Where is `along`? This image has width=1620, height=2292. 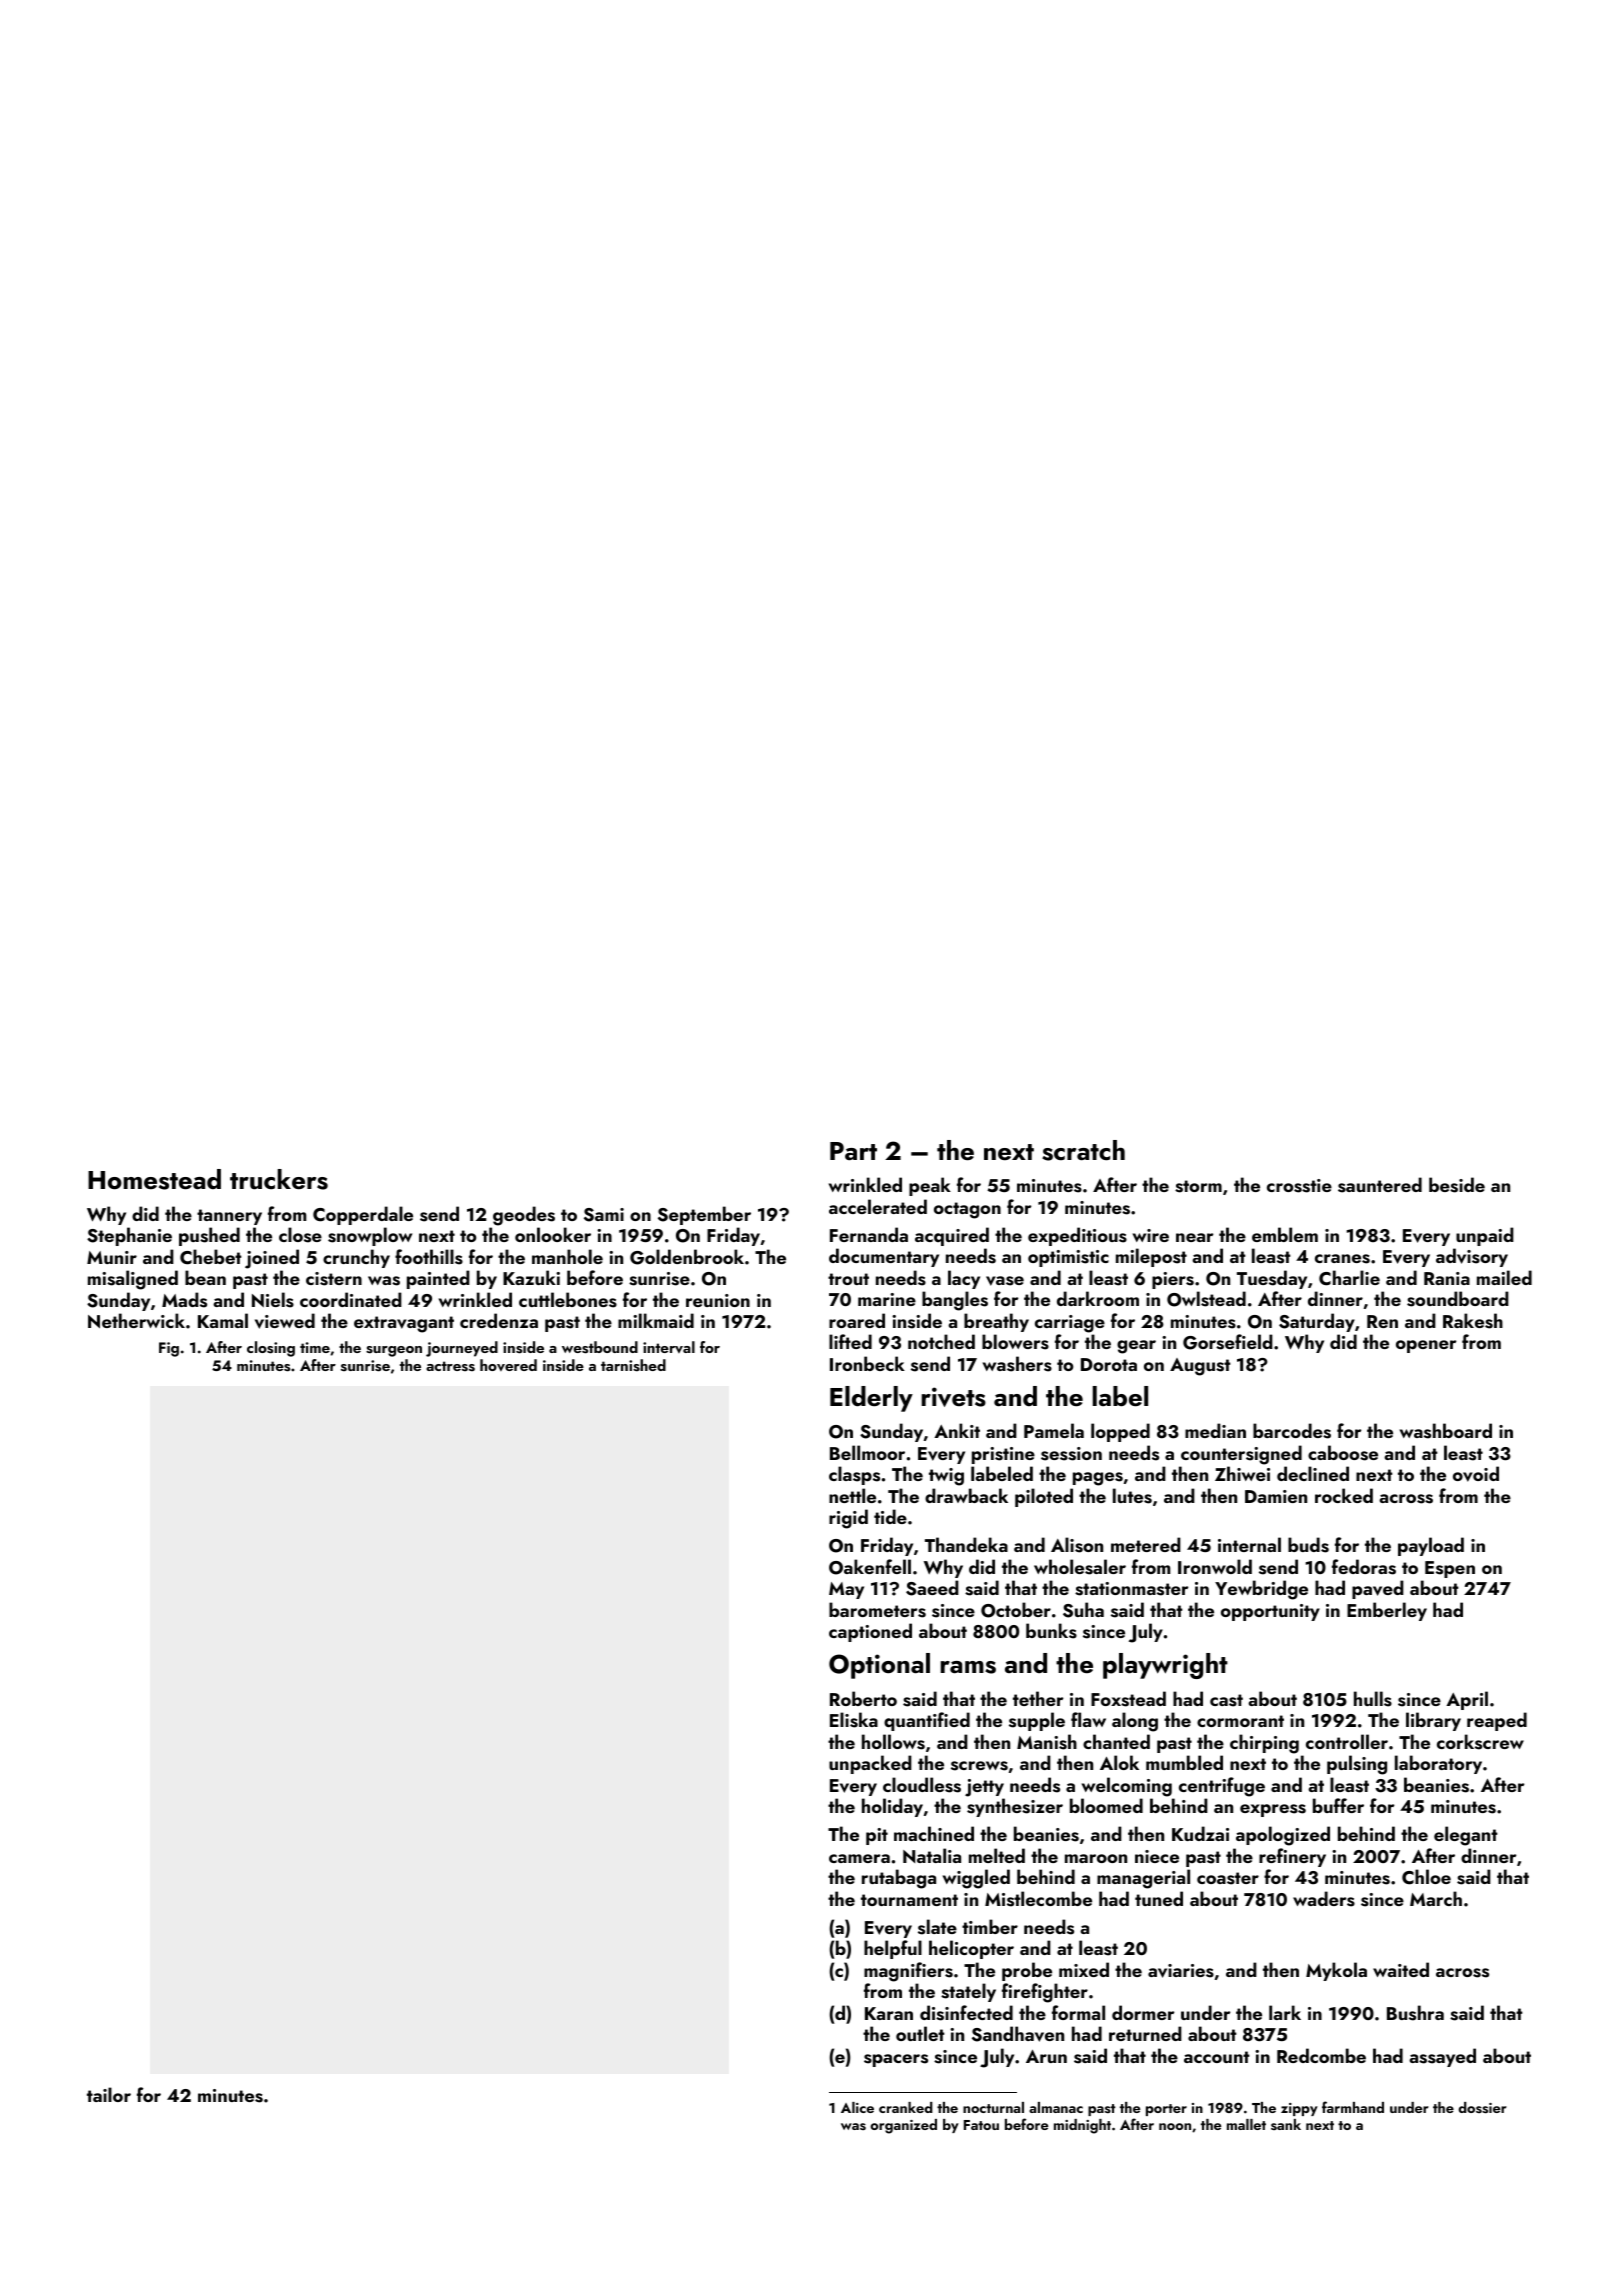
along is located at coordinates (1135, 1722).
